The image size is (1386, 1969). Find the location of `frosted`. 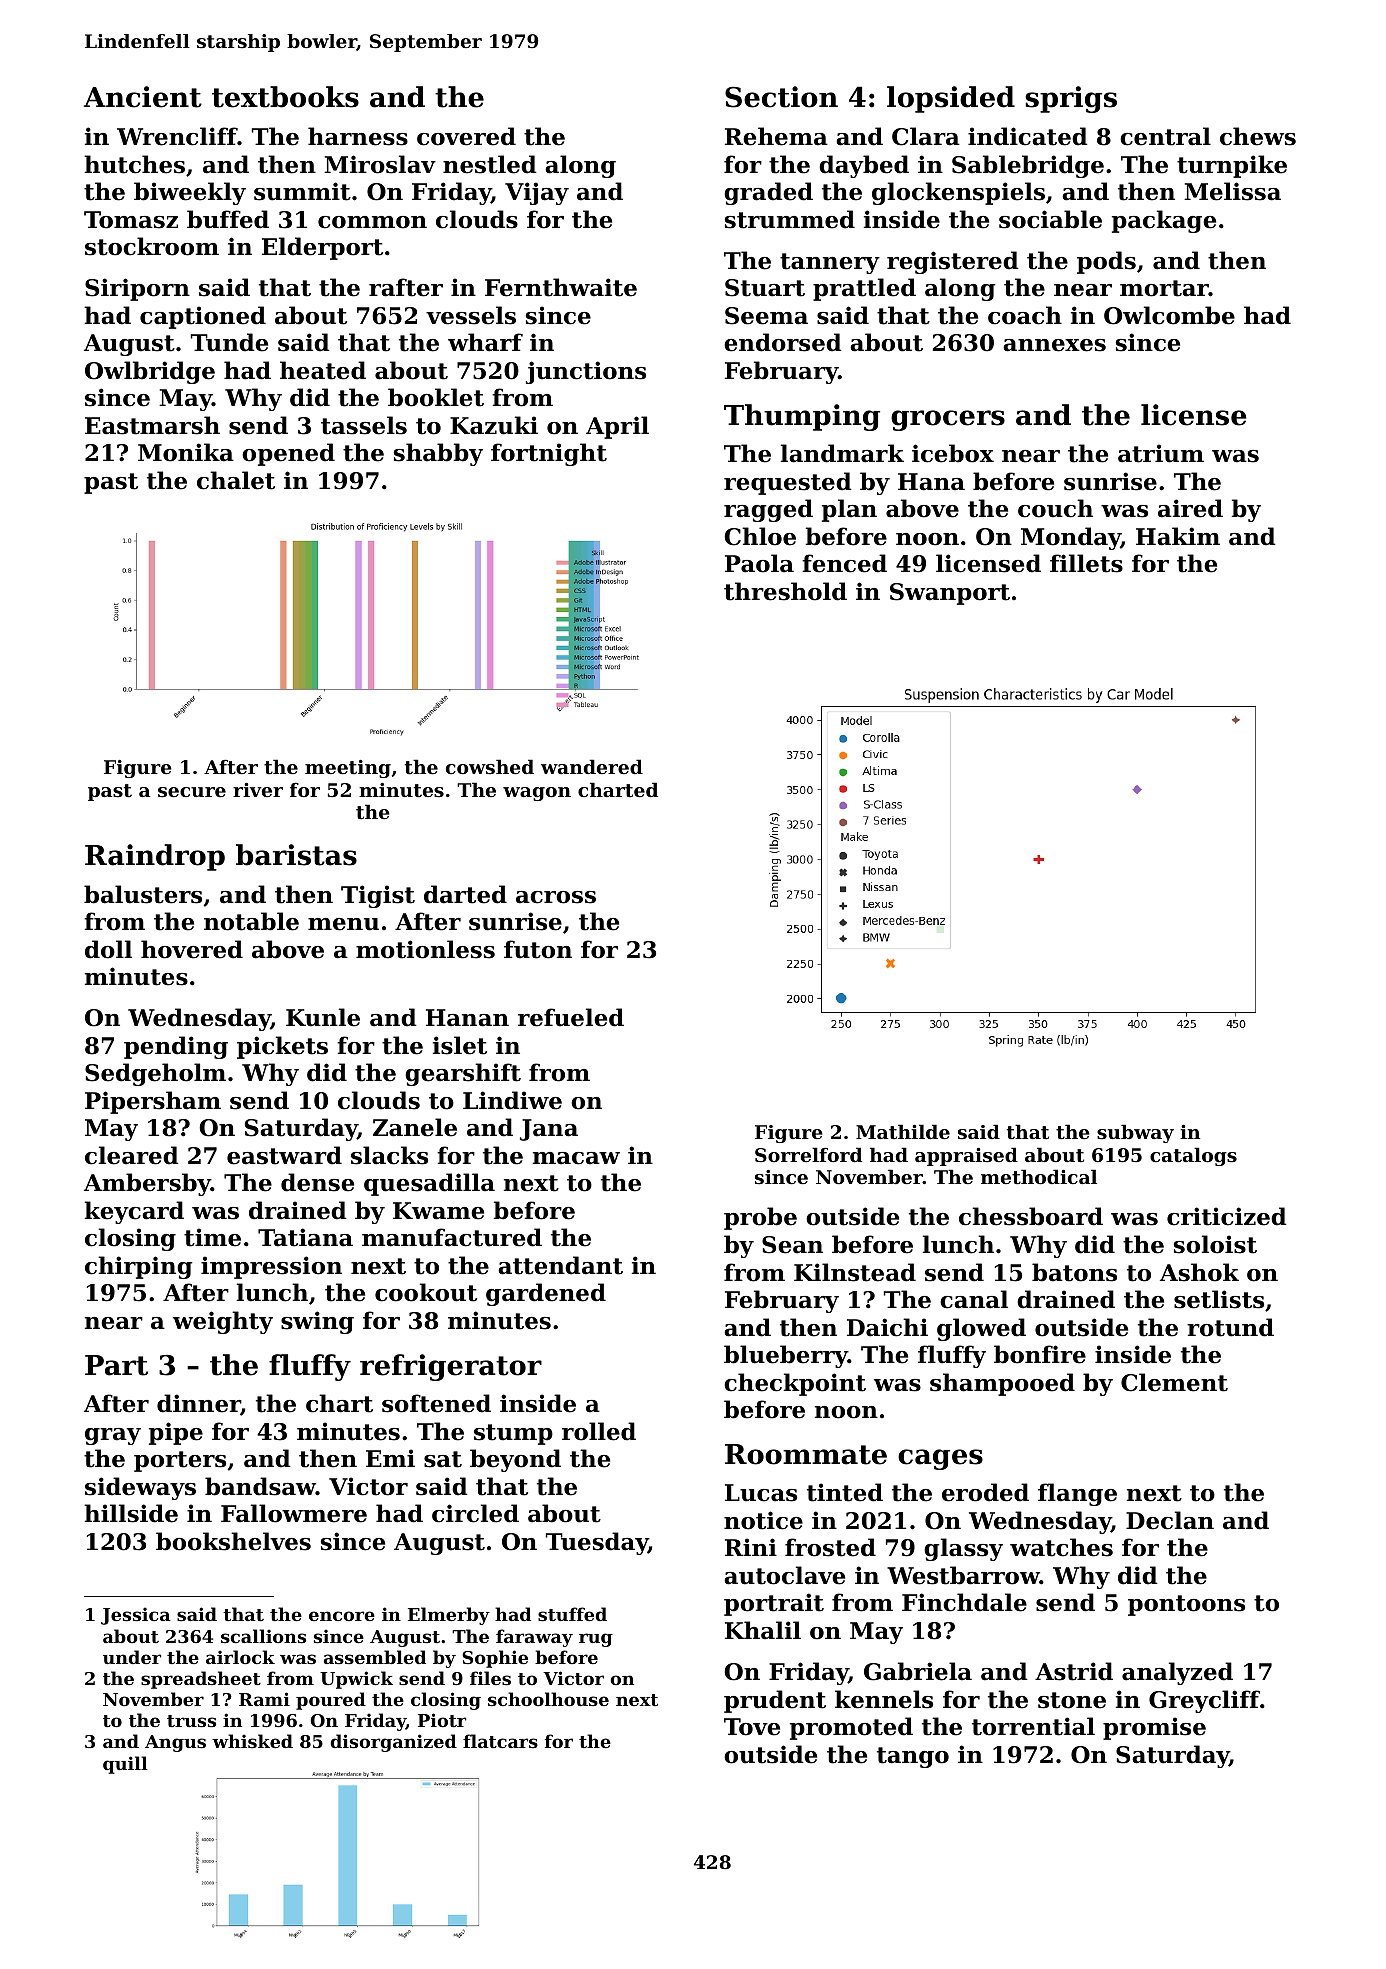

frosted is located at coordinates (830, 1547).
